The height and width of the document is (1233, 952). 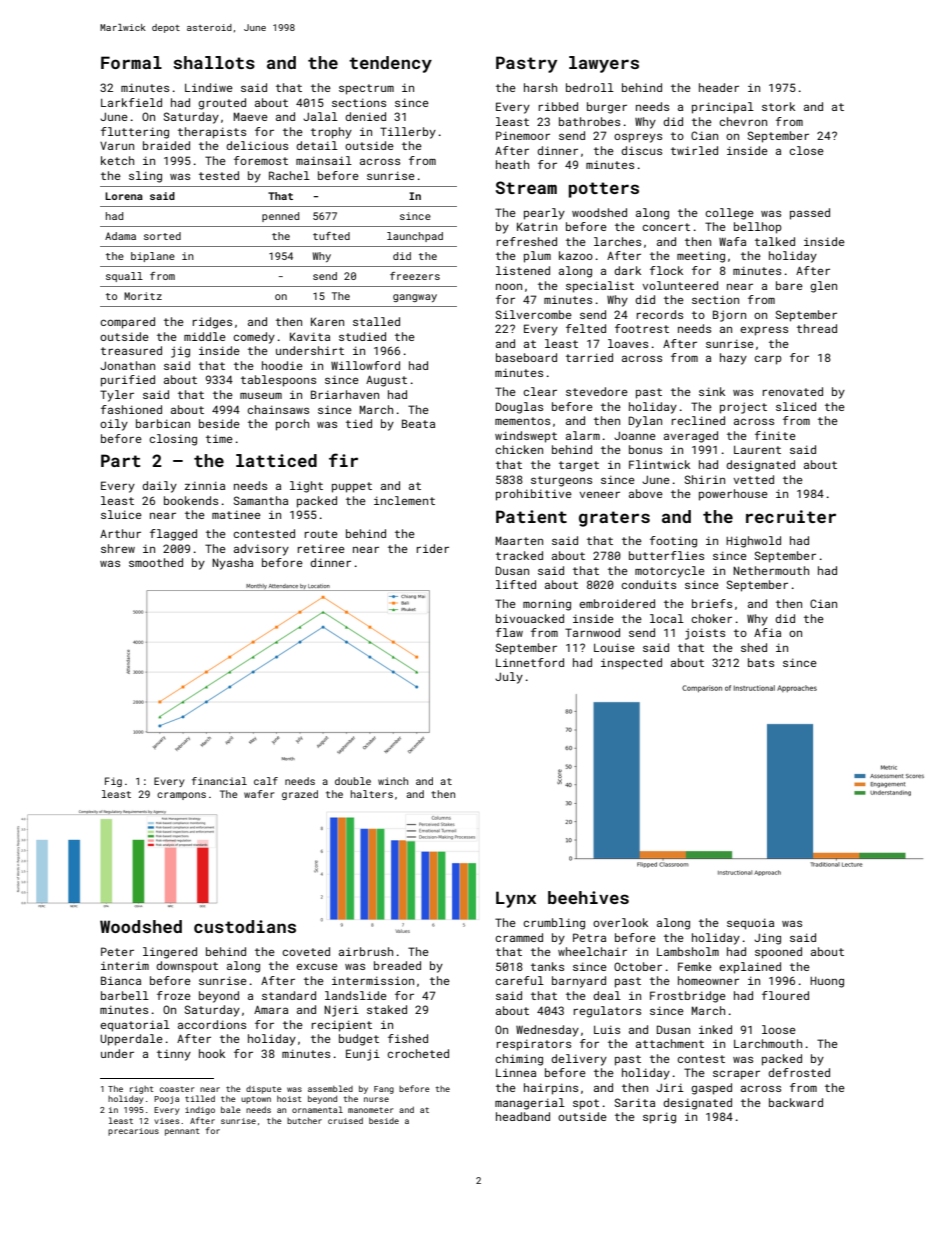 What do you see at coordinates (200, 1098) in the document?
I see `tilled` at bounding box center [200, 1098].
